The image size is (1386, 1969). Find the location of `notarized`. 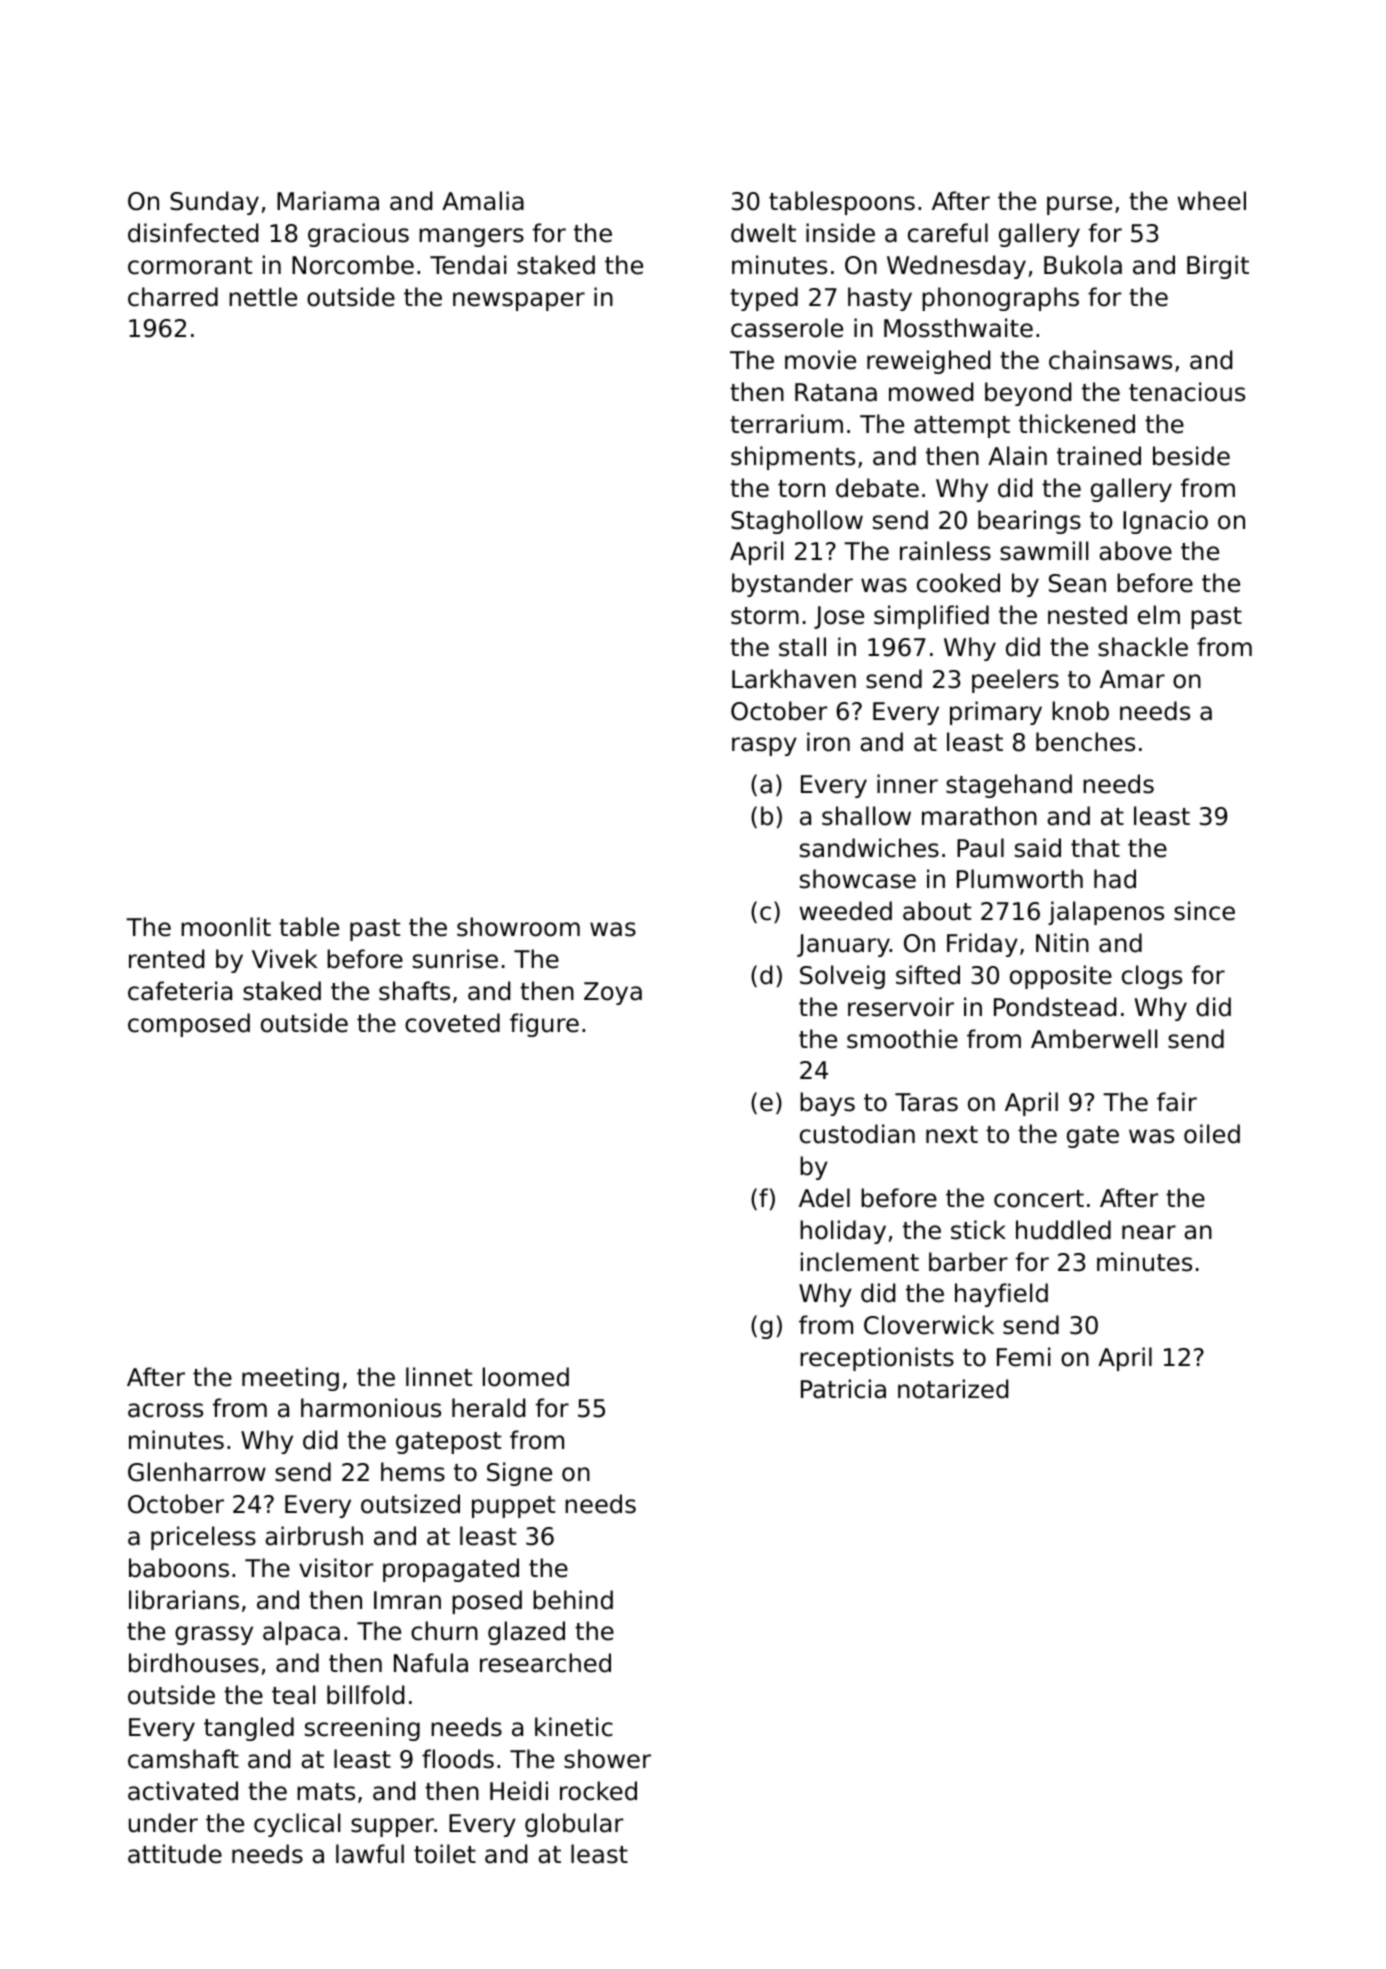

notarized is located at coordinates (953, 1389).
